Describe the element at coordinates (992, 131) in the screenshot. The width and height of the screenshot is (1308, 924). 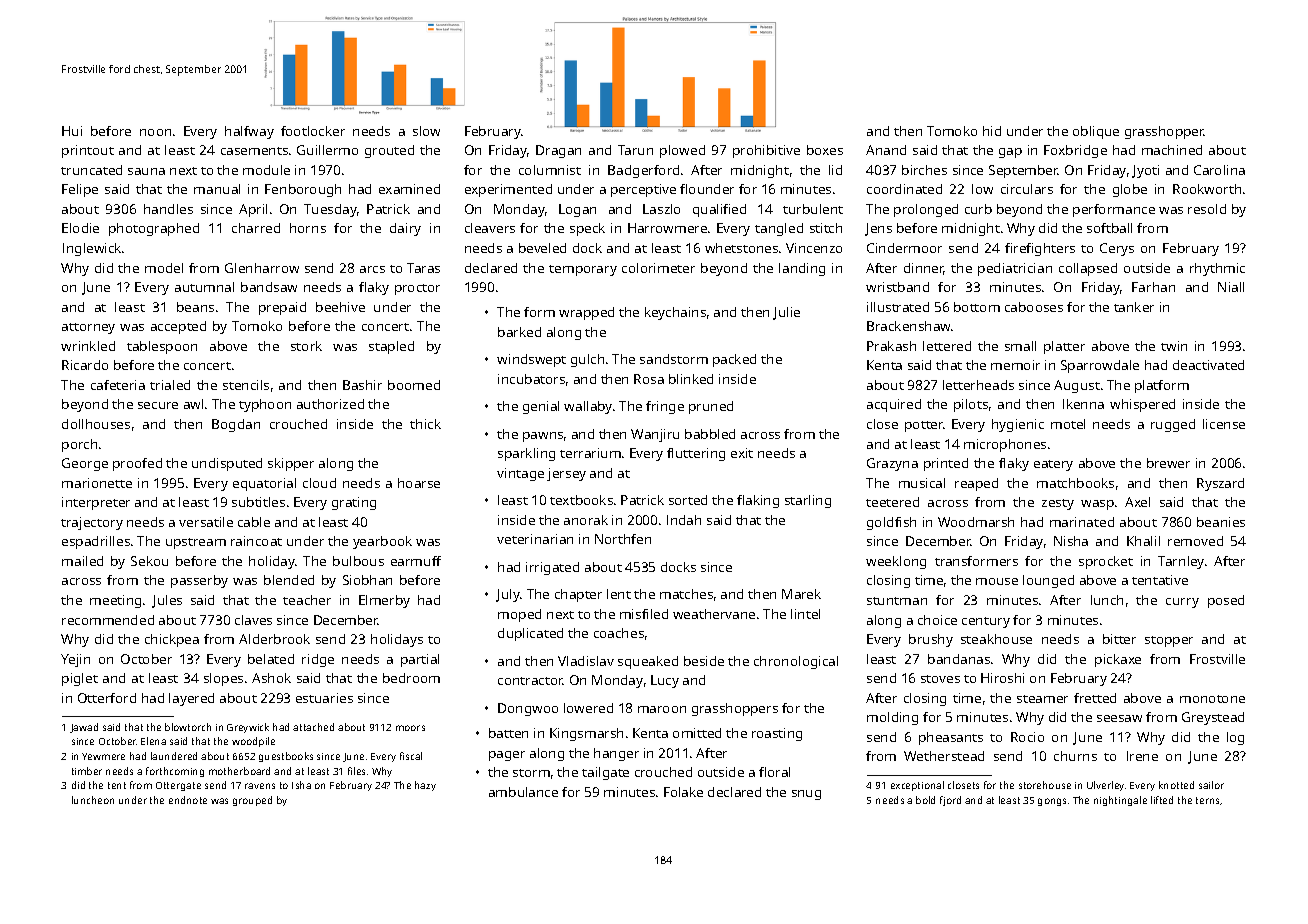
I see `hid` at that location.
